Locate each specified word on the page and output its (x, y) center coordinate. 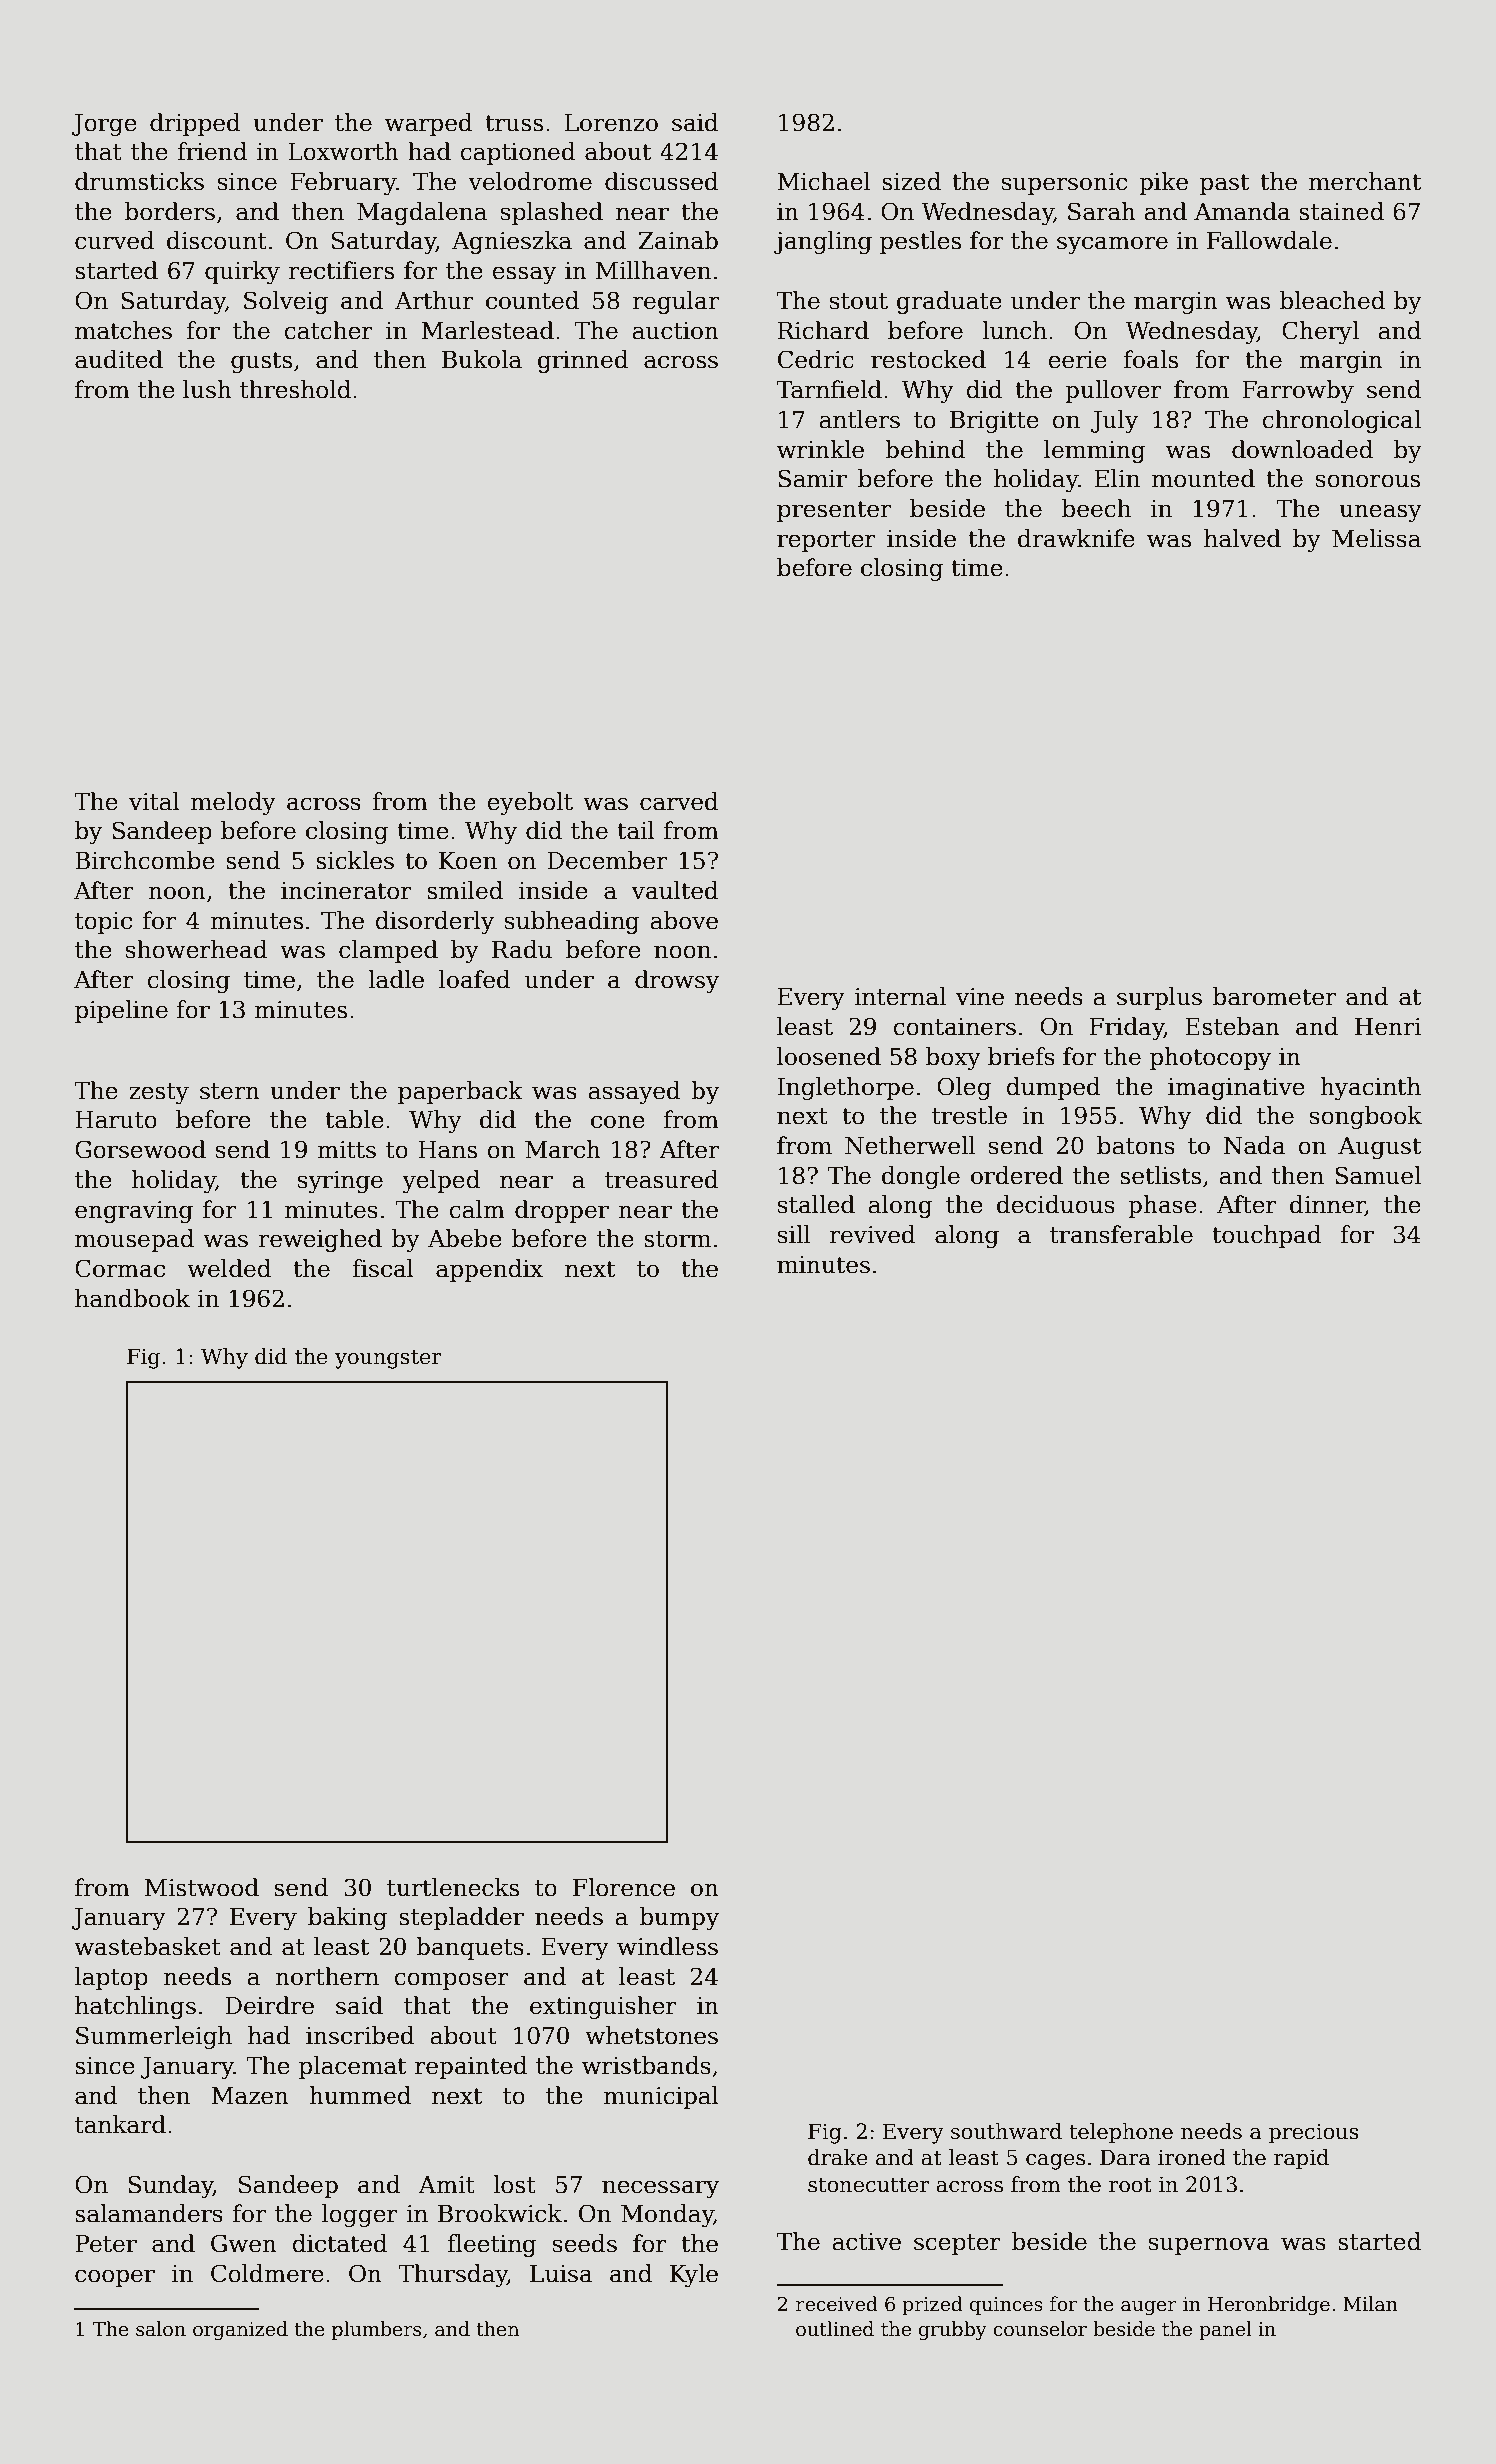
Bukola (482, 359)
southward (1006, 2131)
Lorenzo (611, 123)
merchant (1365, 181)
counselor (1040, 2329)
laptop (111, 1978)
